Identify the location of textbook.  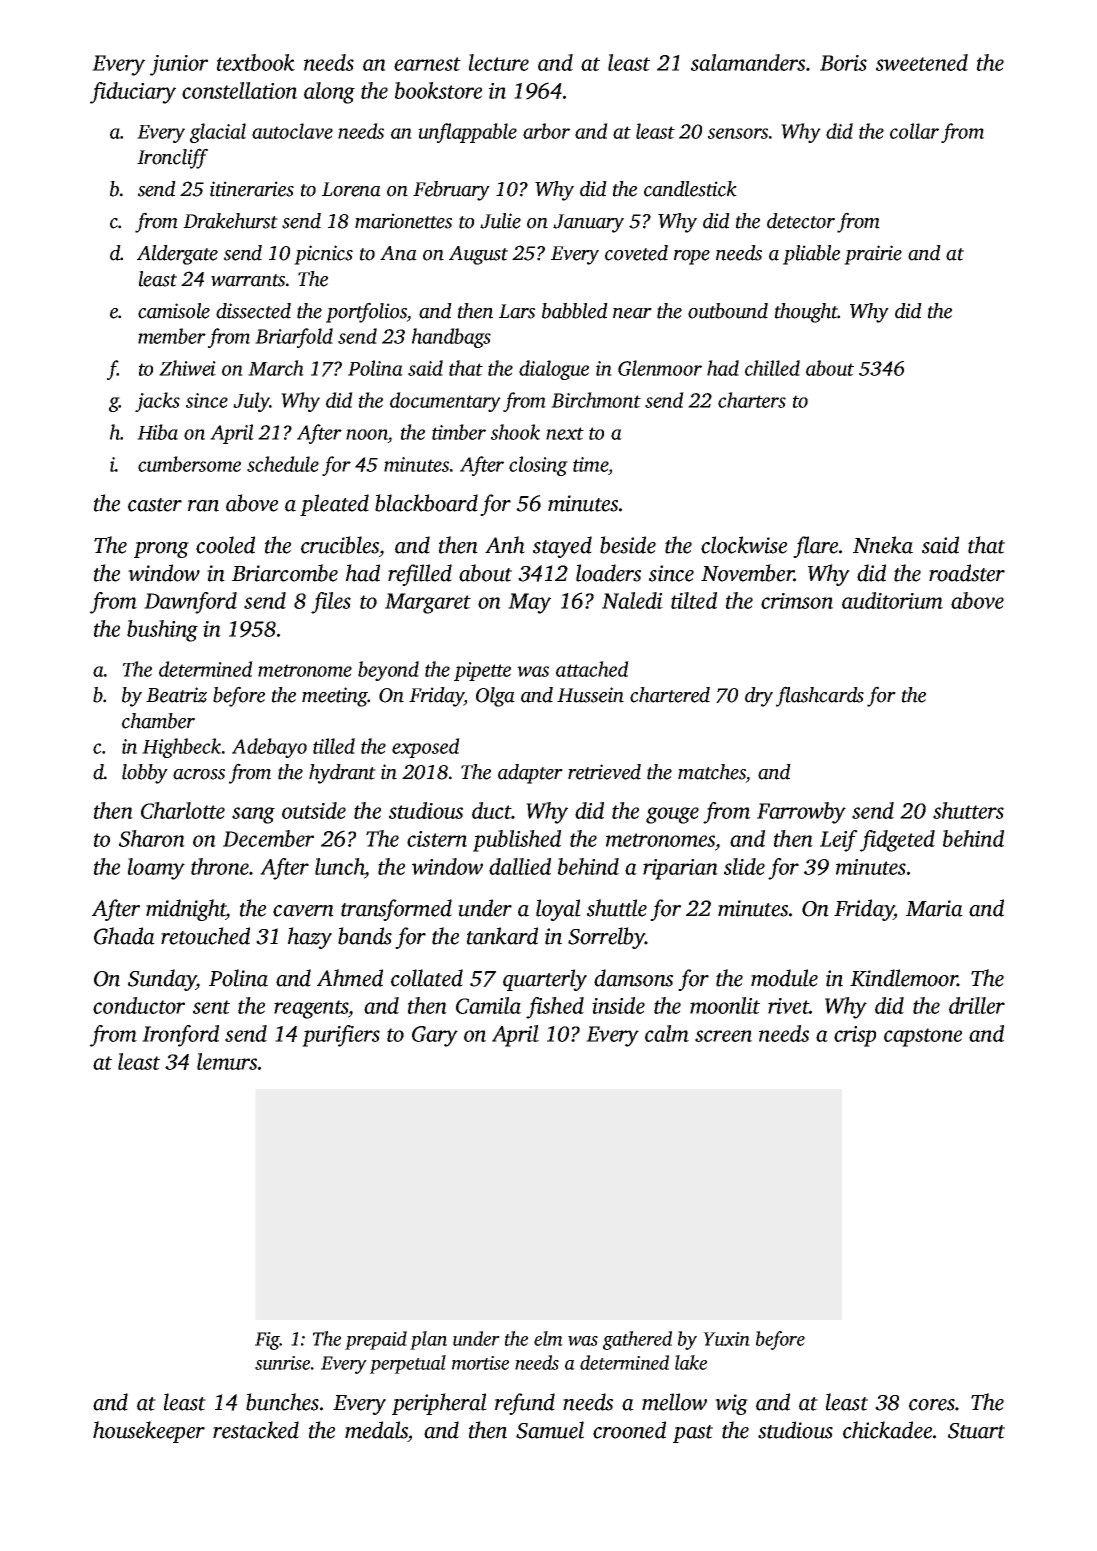
(256, 62).
